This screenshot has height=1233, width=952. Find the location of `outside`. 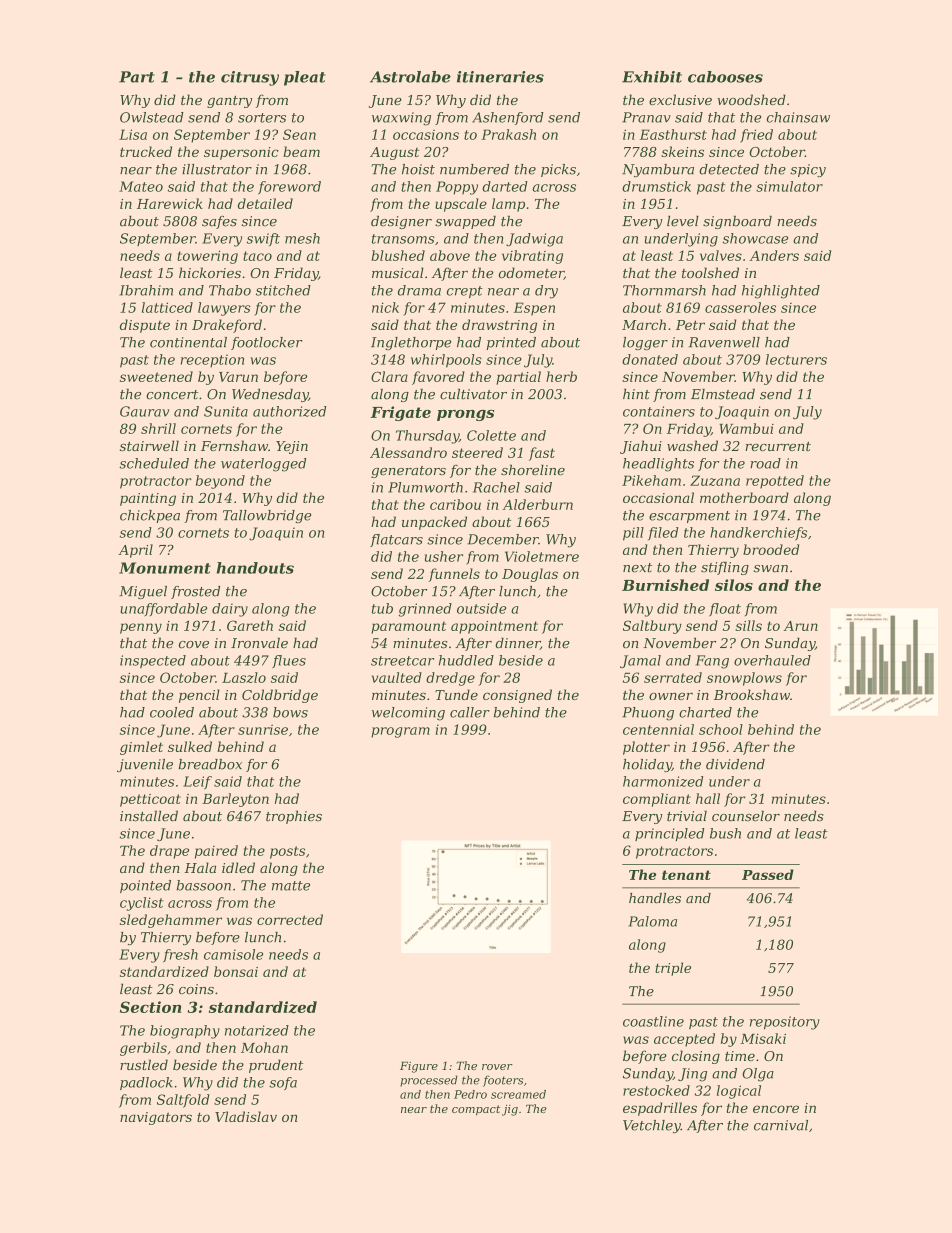

outside is located at coordinates (481, 608).
